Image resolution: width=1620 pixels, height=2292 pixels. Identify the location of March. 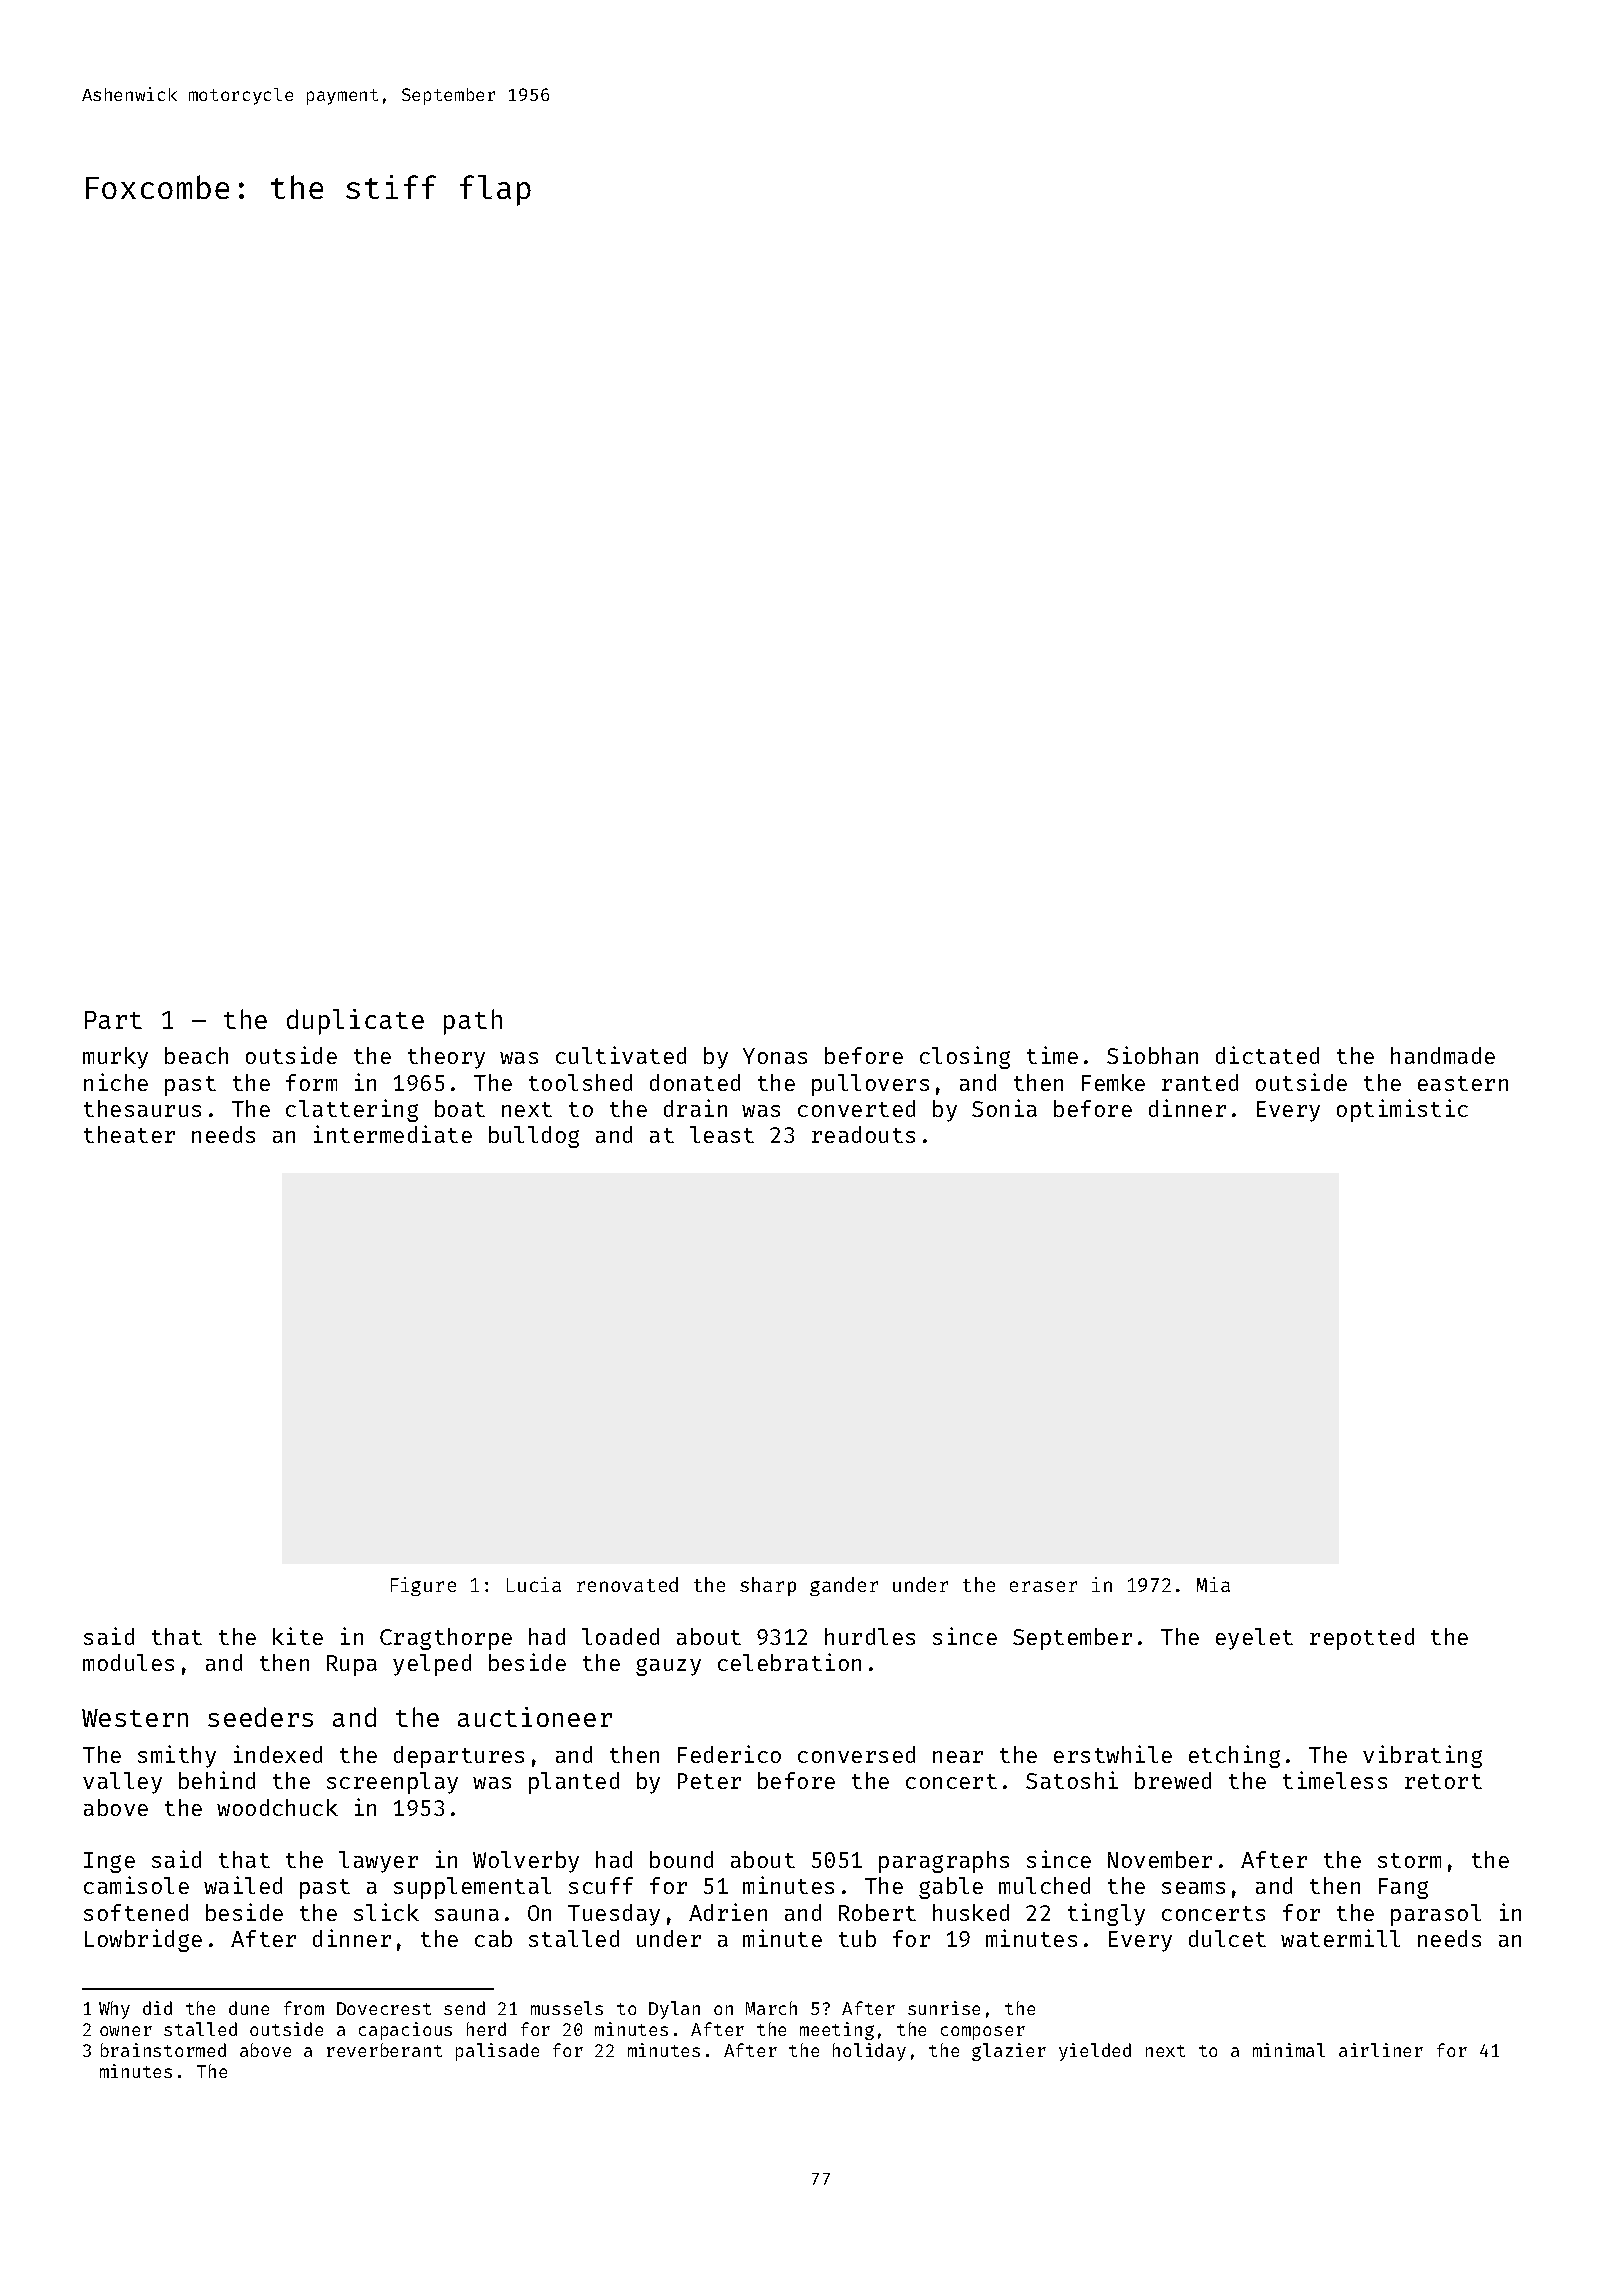
(771, 2008).
